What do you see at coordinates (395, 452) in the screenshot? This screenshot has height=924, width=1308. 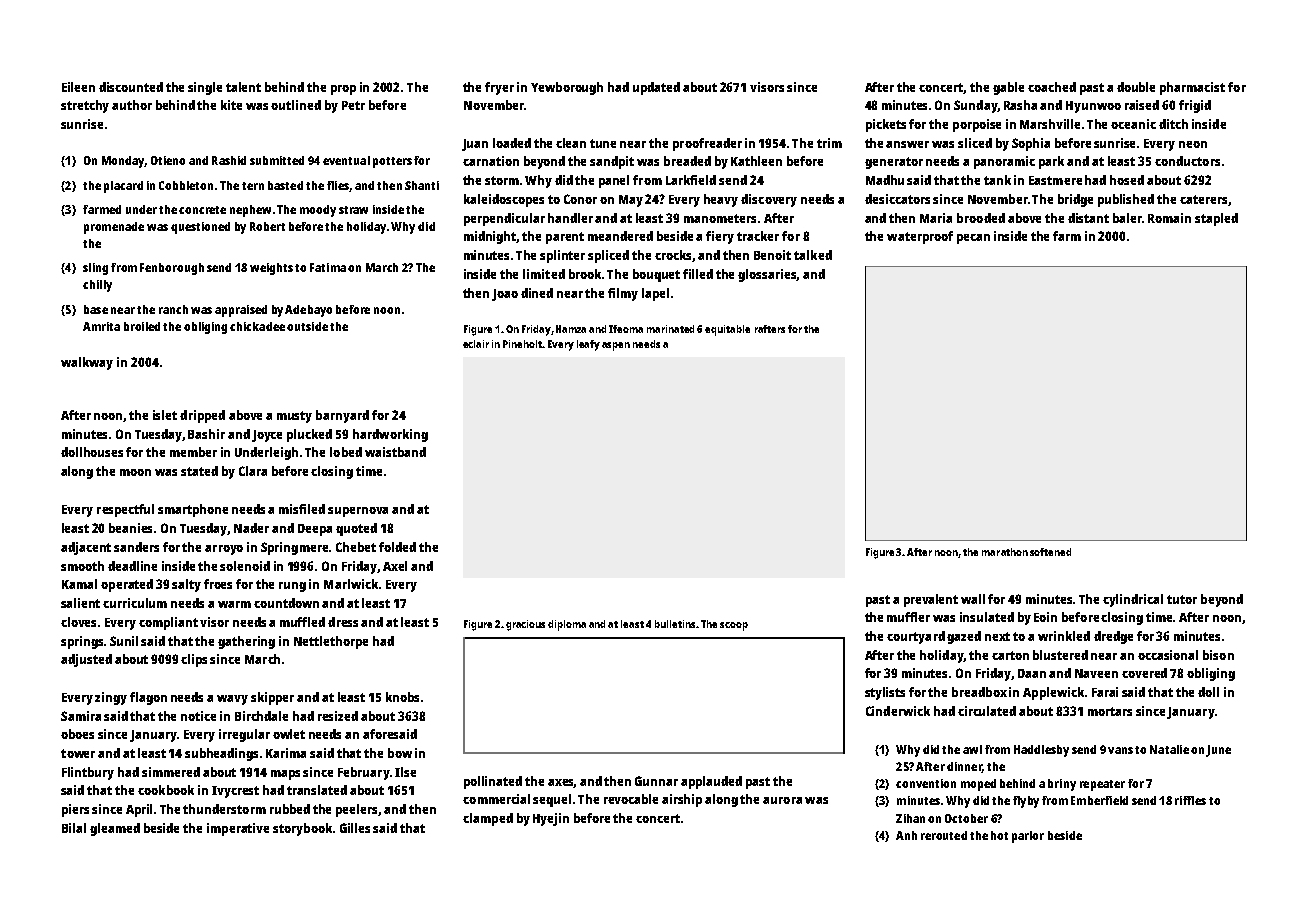 I see `waistband` at bounding box center [395, 452].
